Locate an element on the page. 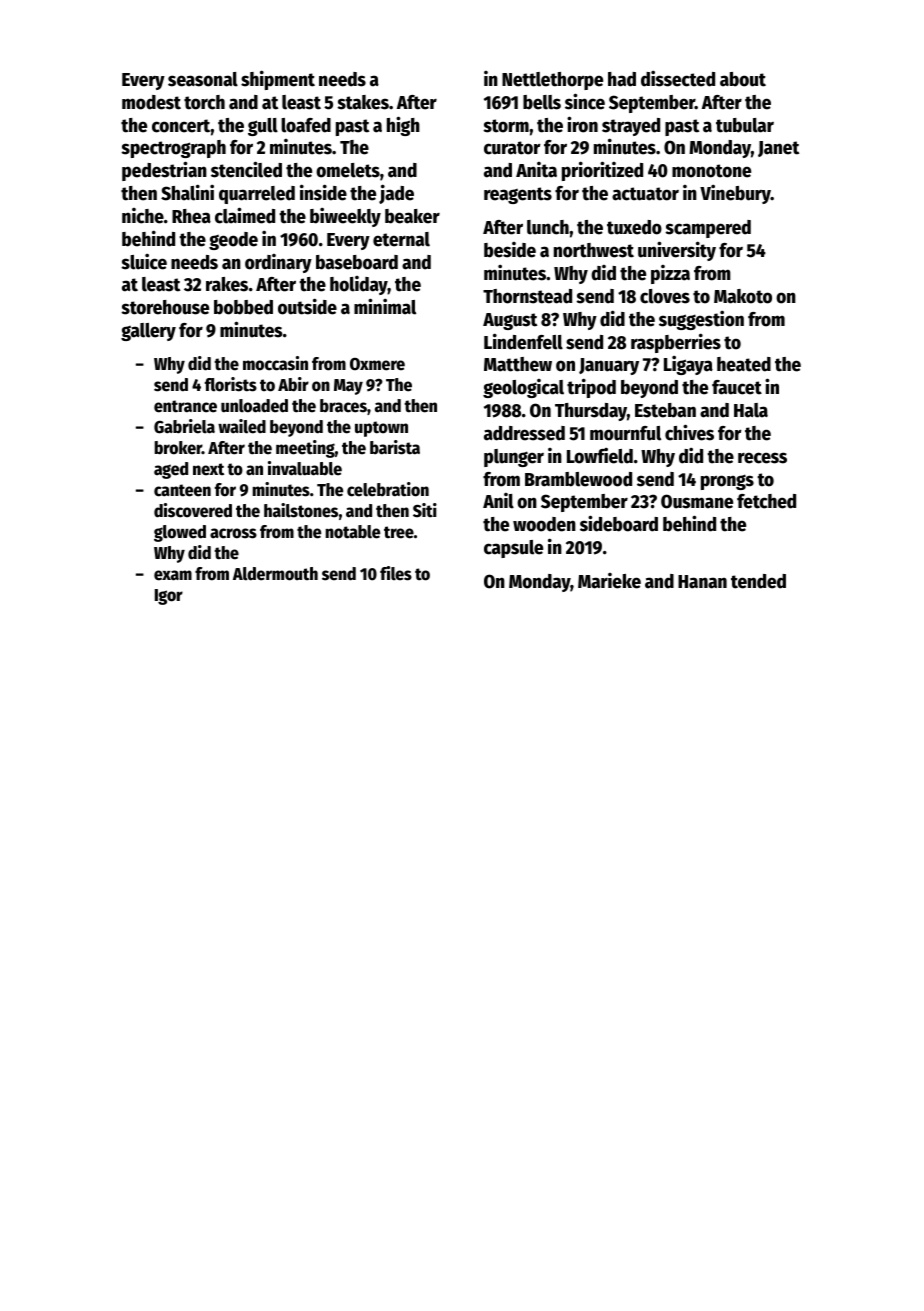 This page has width=924, height=1311. Gabriela is located at coordinates (184, 426).
